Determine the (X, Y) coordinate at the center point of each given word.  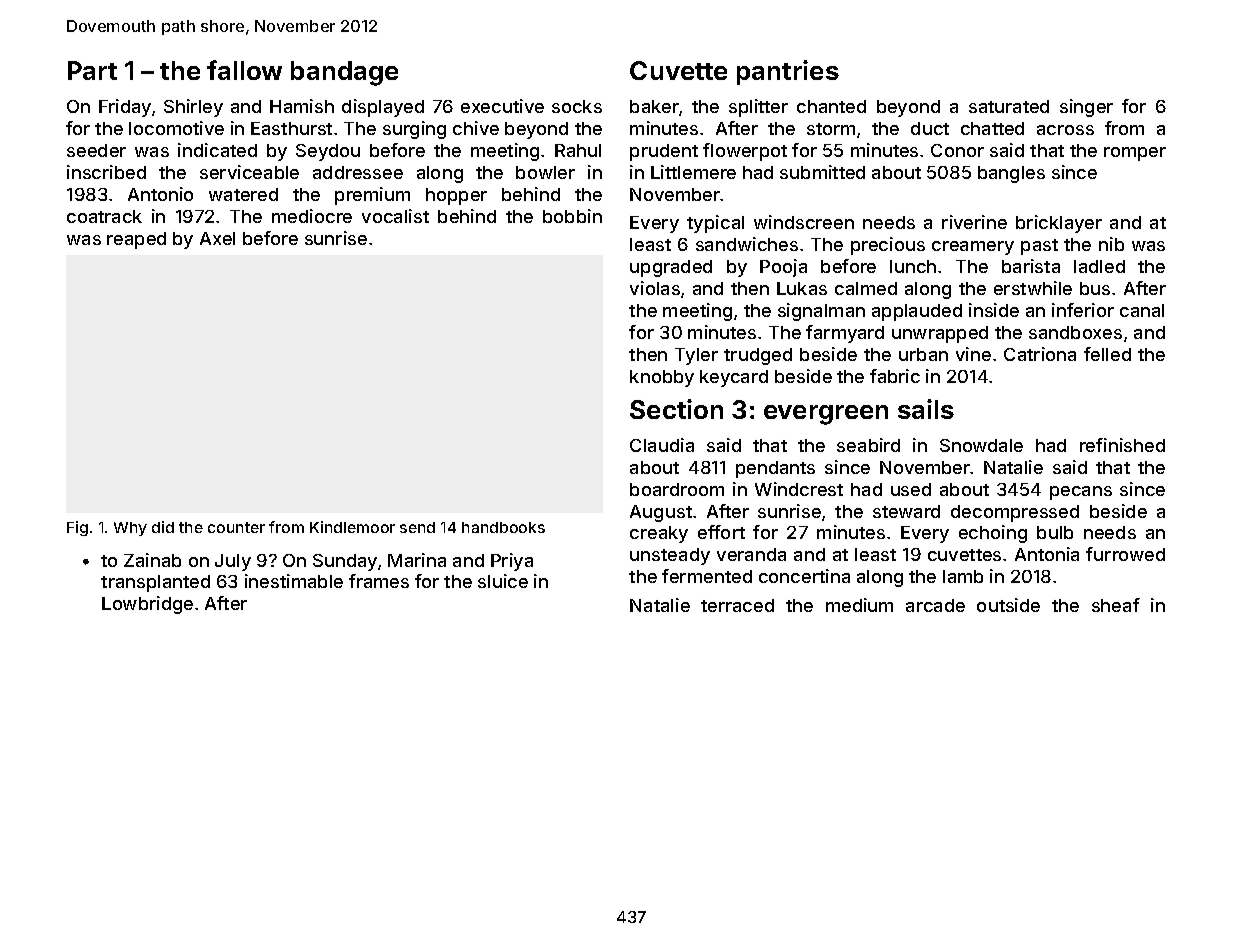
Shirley (193, 108)
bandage (344, 73)
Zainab (152, 560)
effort (721, 532)
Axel (217, 238)
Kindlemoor (352, 527)
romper (1135, 154)
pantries (788, 72)
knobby (662, 378)
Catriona (1040, 354)
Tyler (696, 356)
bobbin (572, 216)
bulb (1055, 532)
